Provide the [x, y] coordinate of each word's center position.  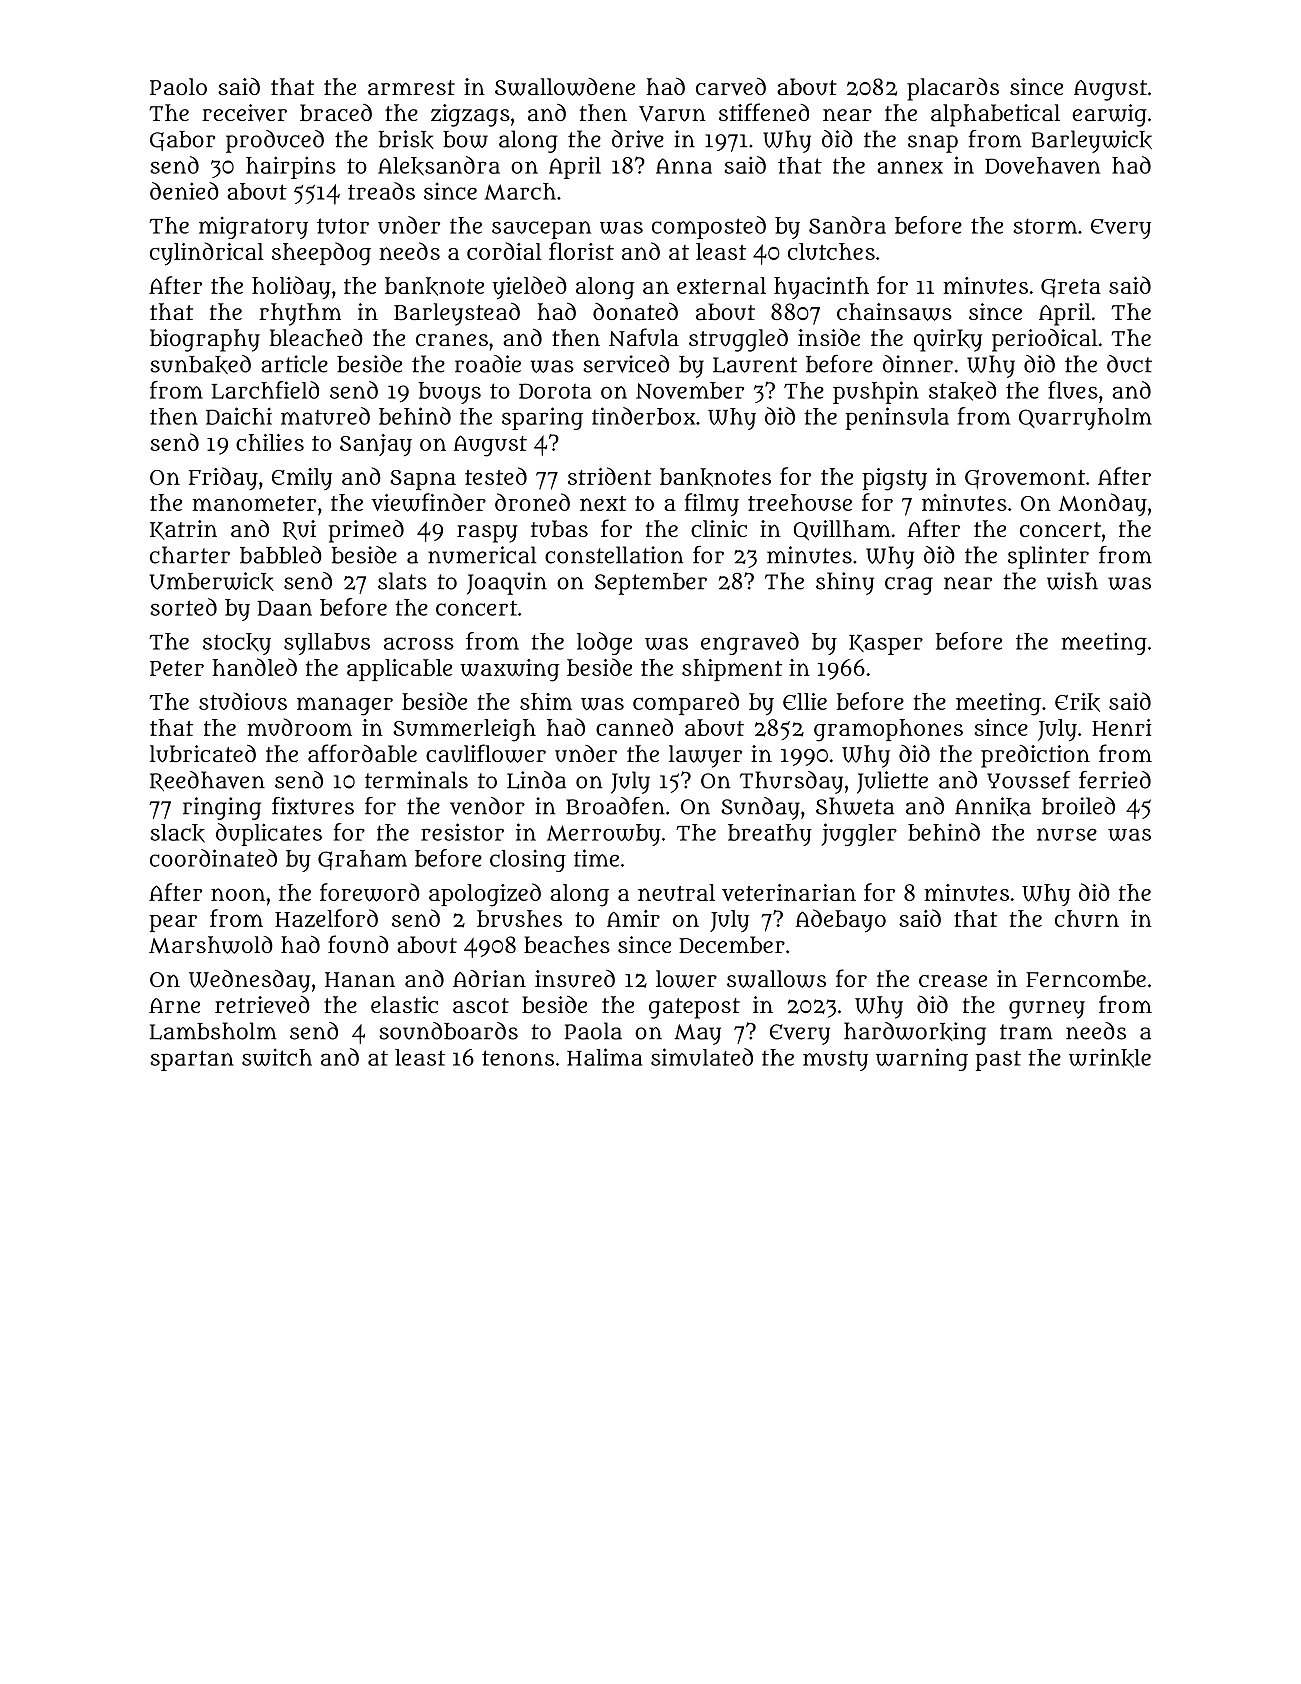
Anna [684, 166]
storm [1045, 226]
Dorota [555, 391]
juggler [859, 834]
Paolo [178, 86]
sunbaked [200, 364]
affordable [362, 753]
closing [528, 860]
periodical [1045, 340]
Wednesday [249, 981]
